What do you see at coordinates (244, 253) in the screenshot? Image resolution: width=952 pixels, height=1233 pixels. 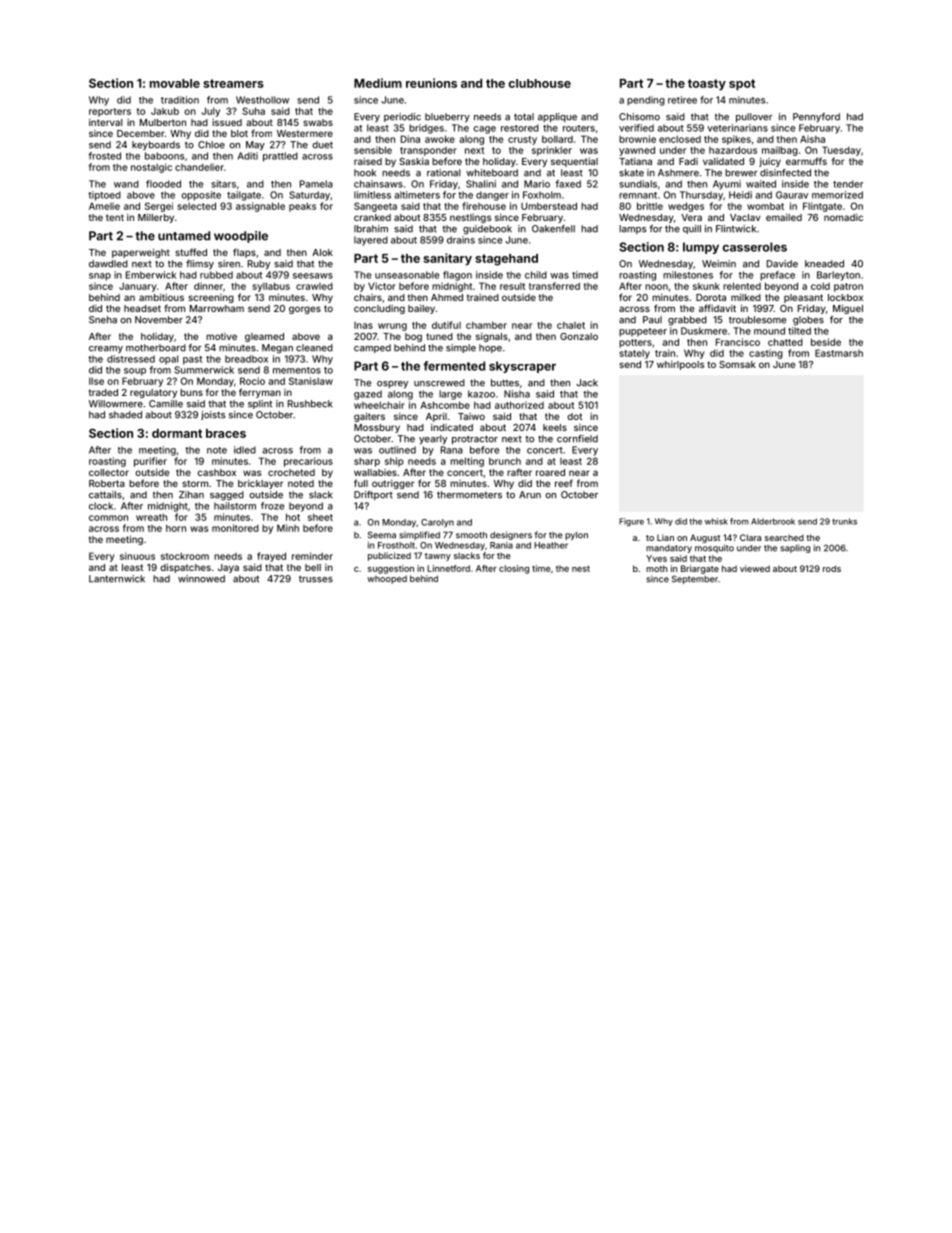 I see `flaps` at bounding box center [244, 253].
